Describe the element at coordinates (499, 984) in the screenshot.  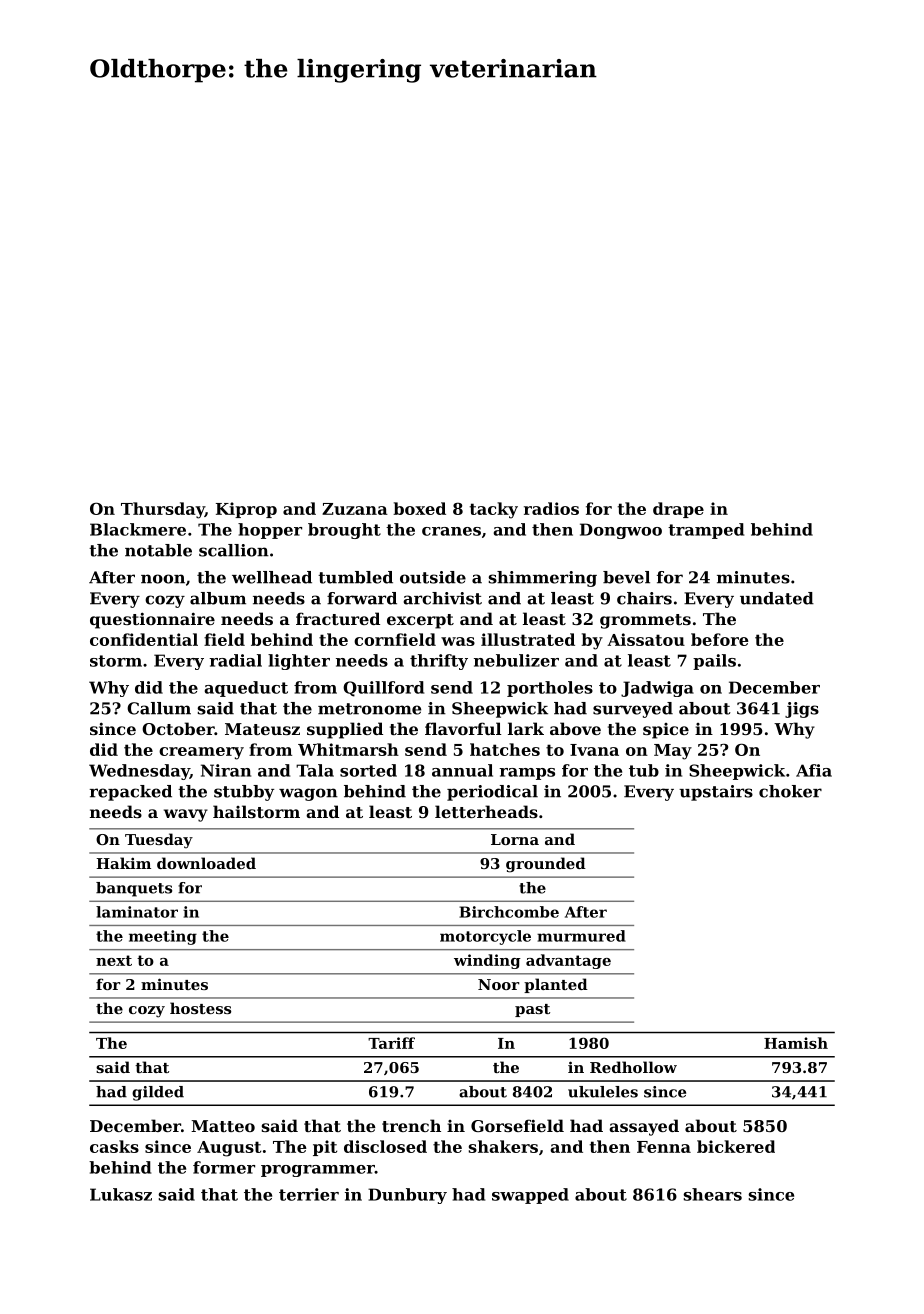
I see `Noor` at that location.
